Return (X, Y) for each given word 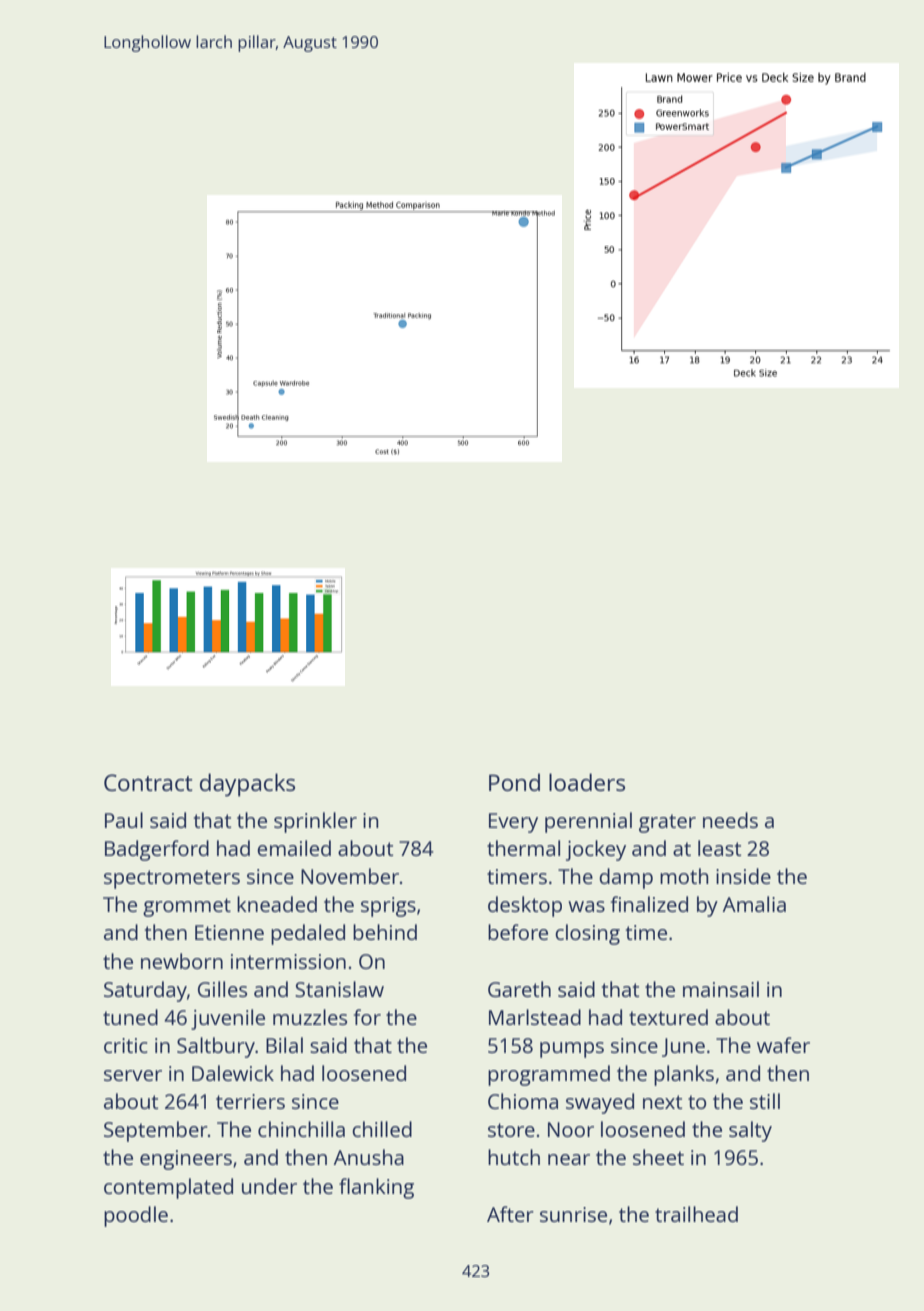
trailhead (696, 1214)
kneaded (277, 904)
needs (730, 820)
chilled (382, 1129)
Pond (514, 782)
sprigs (388, 907)
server (133, 1075)
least (719, 848)
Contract (148, 782)
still (765, 1101)
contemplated (168, 1188)
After (510, 1214)
